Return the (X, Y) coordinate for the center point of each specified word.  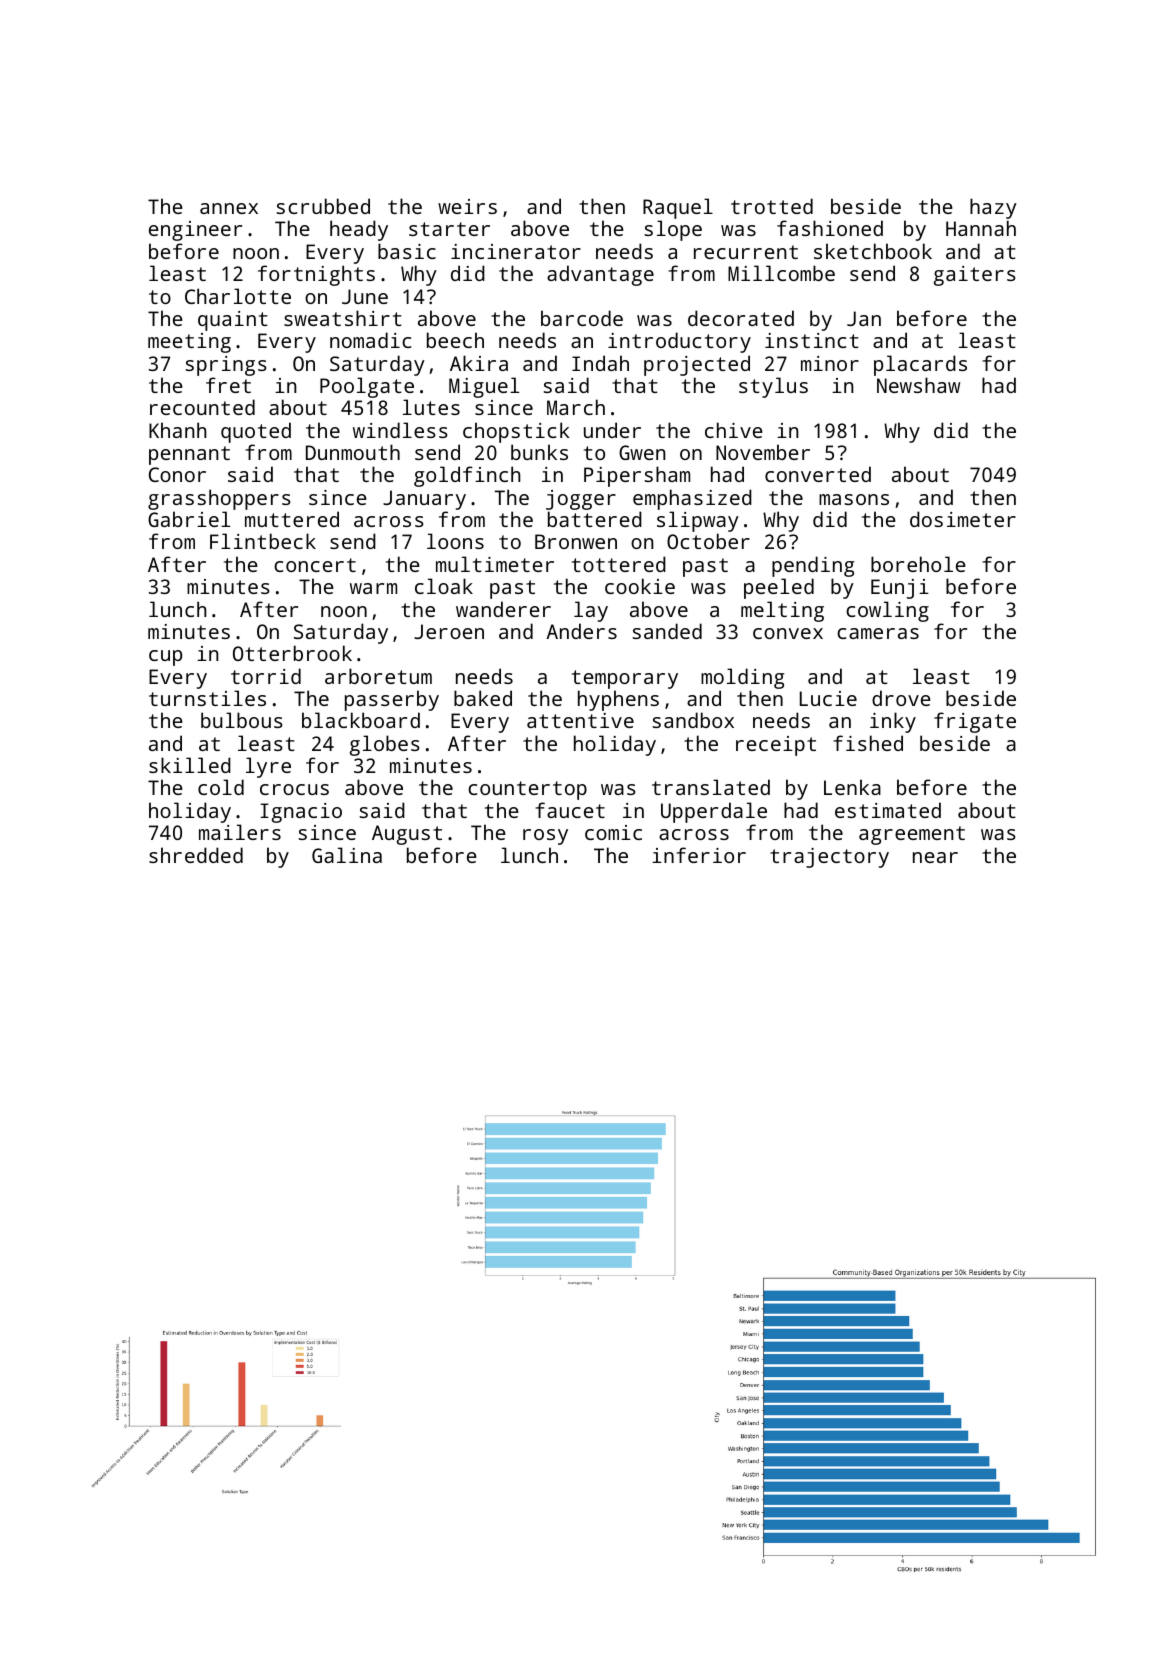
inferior (699, 855)
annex (229, 208)
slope (673, 231)
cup (165, 658)
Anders (581, 631)
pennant (189, 455)
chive (734, 430)
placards (920, 365)
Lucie (828, 698)
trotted (772, 206)
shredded (196, 855)
